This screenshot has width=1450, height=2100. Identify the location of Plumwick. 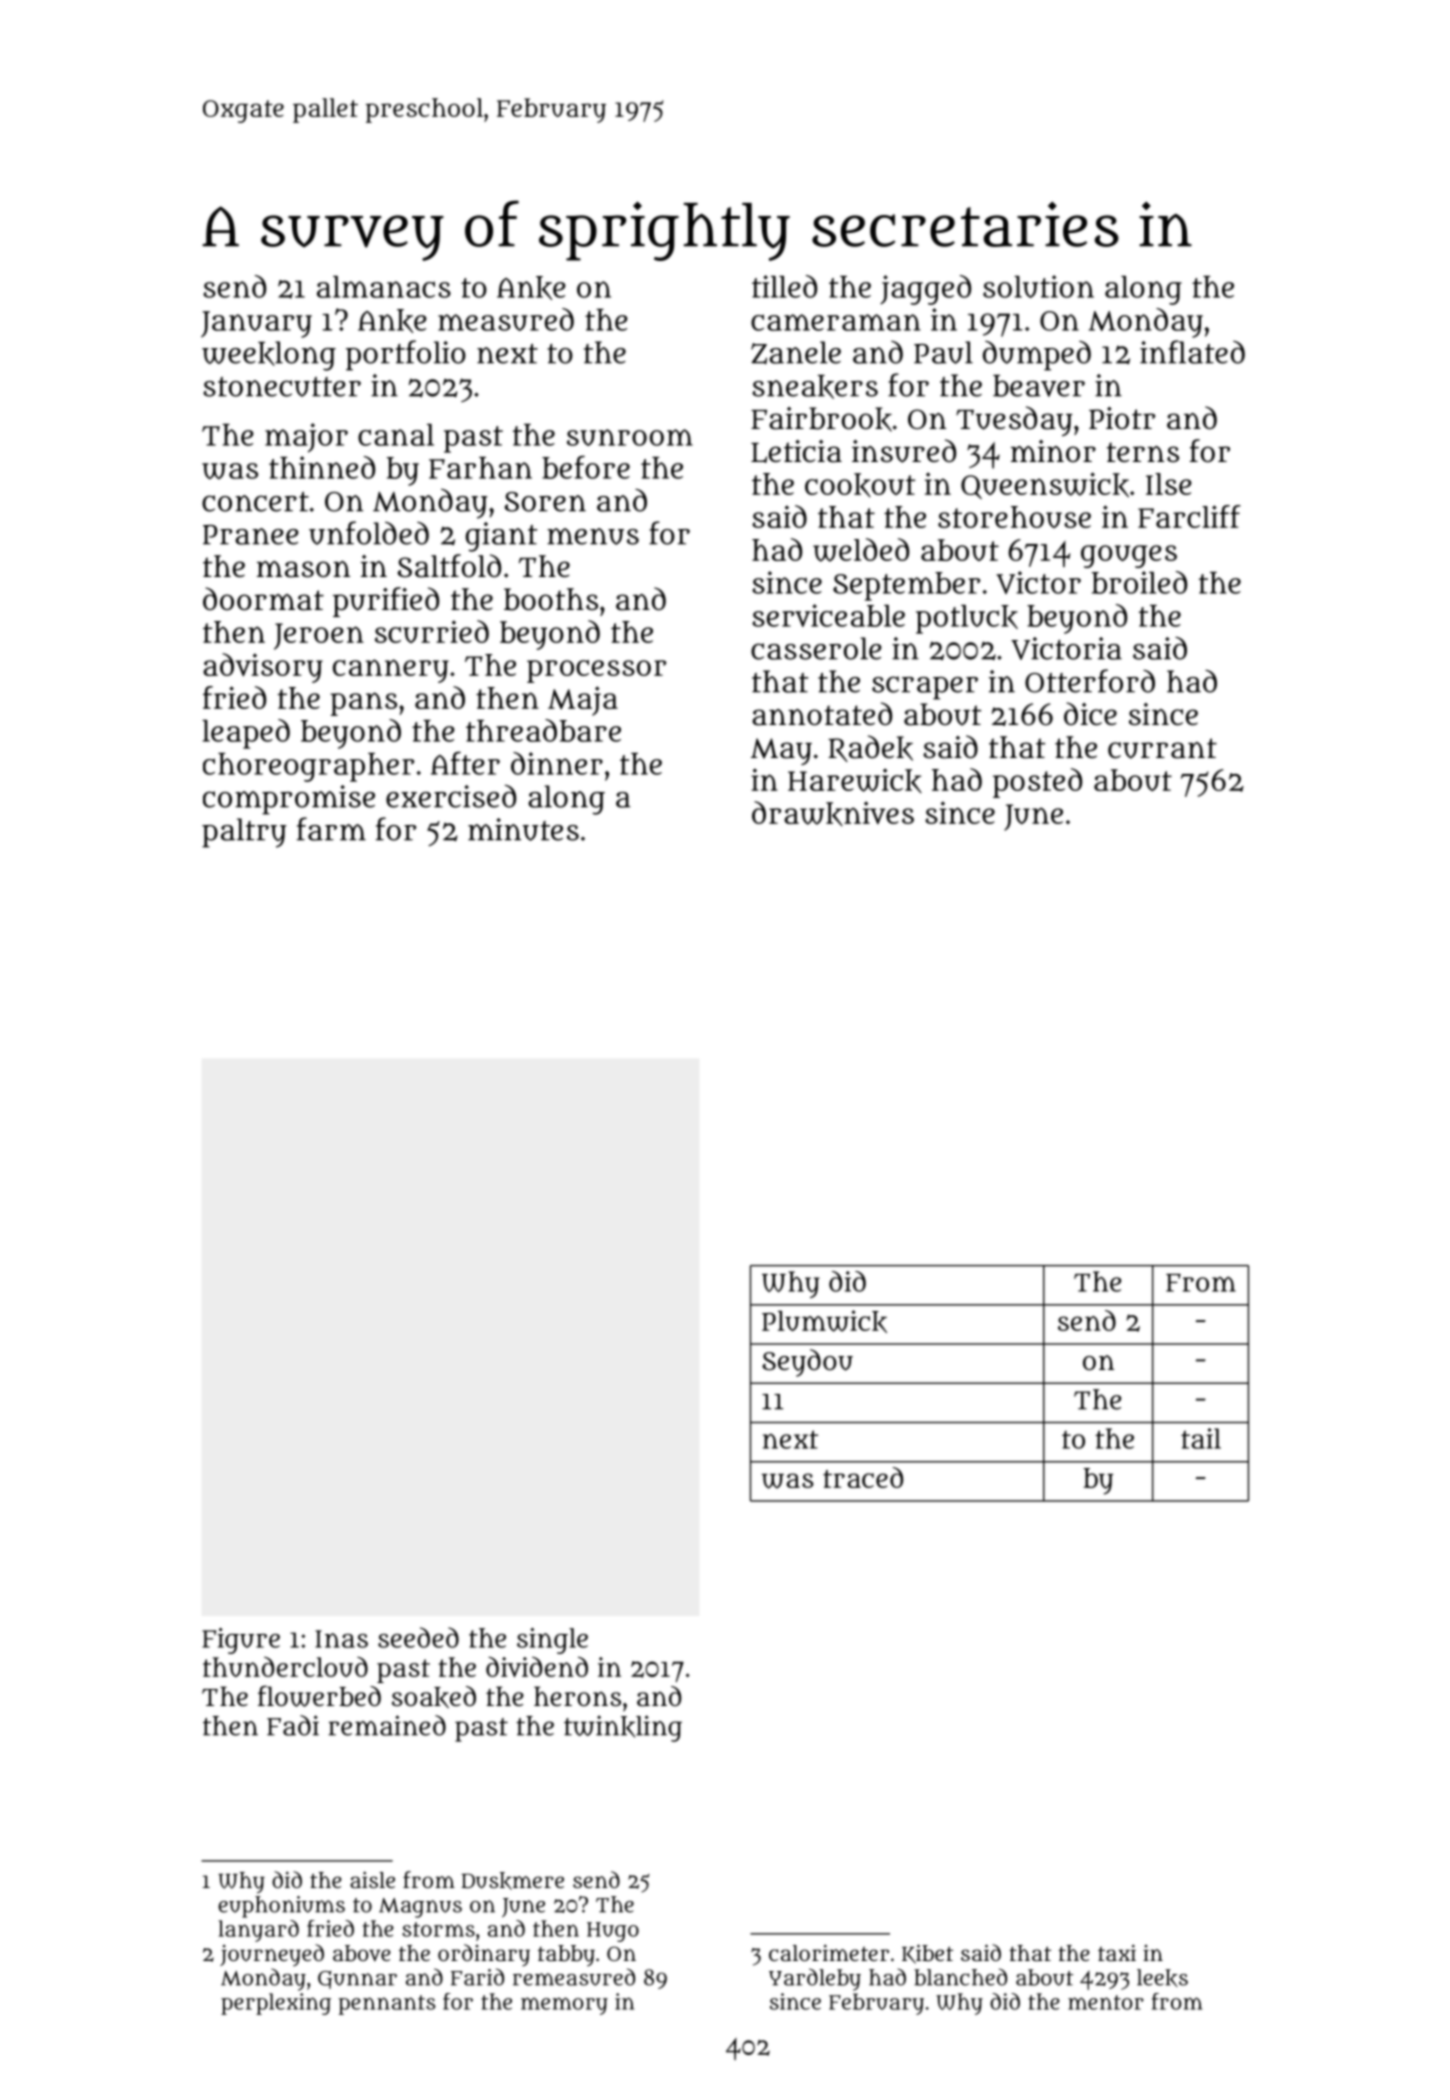
(824, 1321).
